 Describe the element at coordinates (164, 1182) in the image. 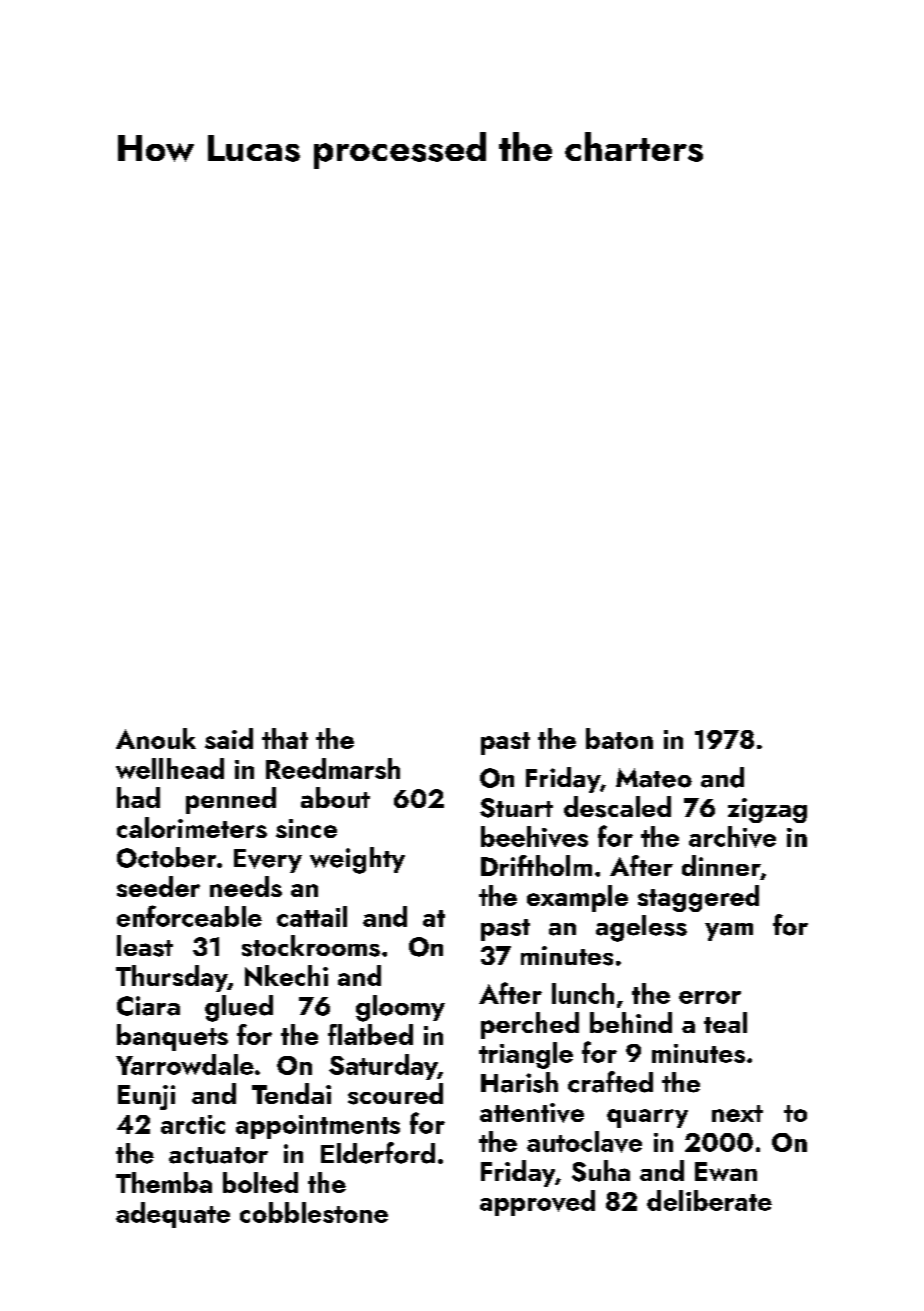

I see `Themba` at that location.
